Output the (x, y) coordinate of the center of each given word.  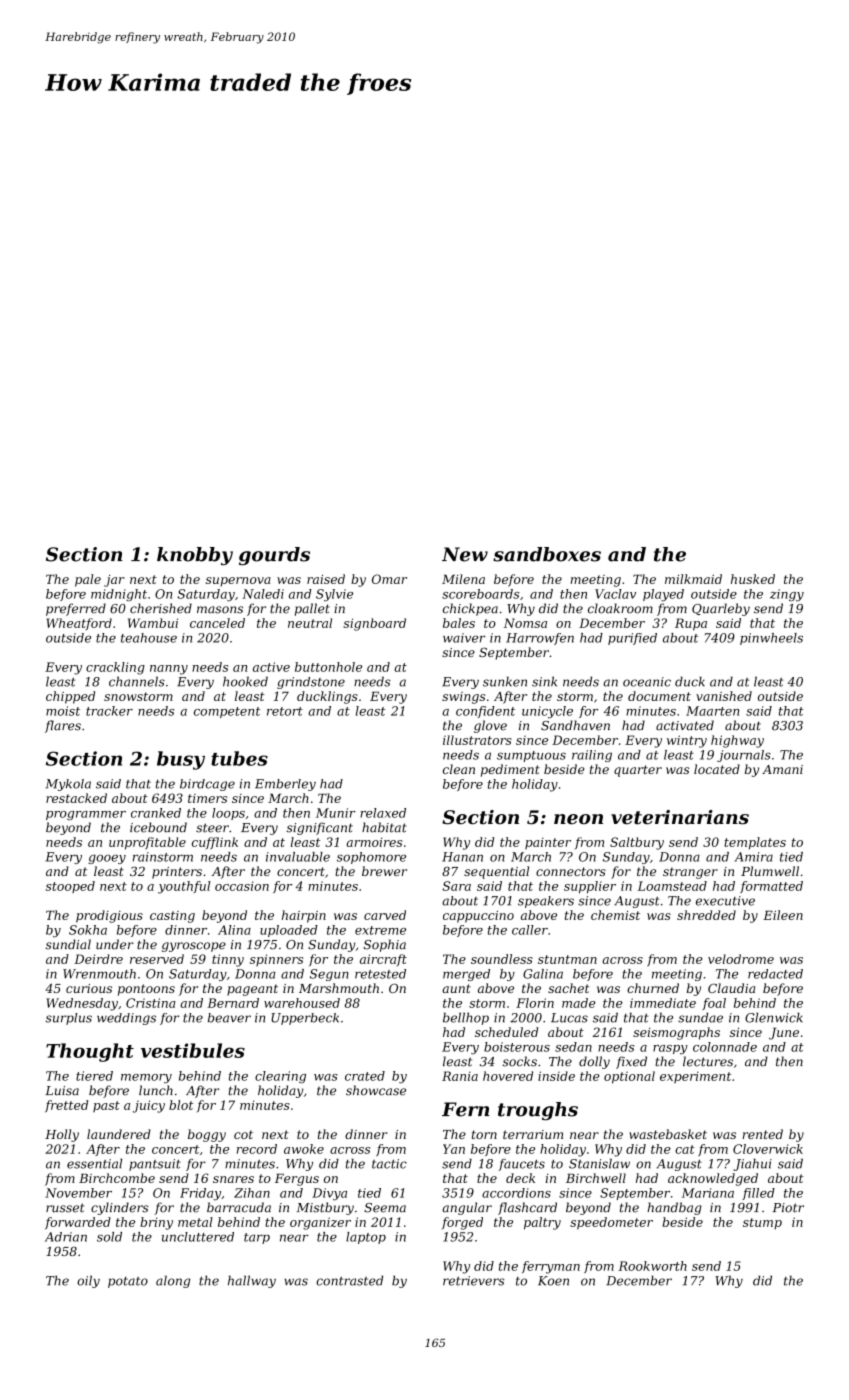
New (465, 554)
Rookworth (652, 1266)
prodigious (109, 916)
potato (128, 1282)
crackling (115, 668)
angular (467, 1208)
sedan (573, 1047)
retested (380, 974)
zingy (787, 595)
